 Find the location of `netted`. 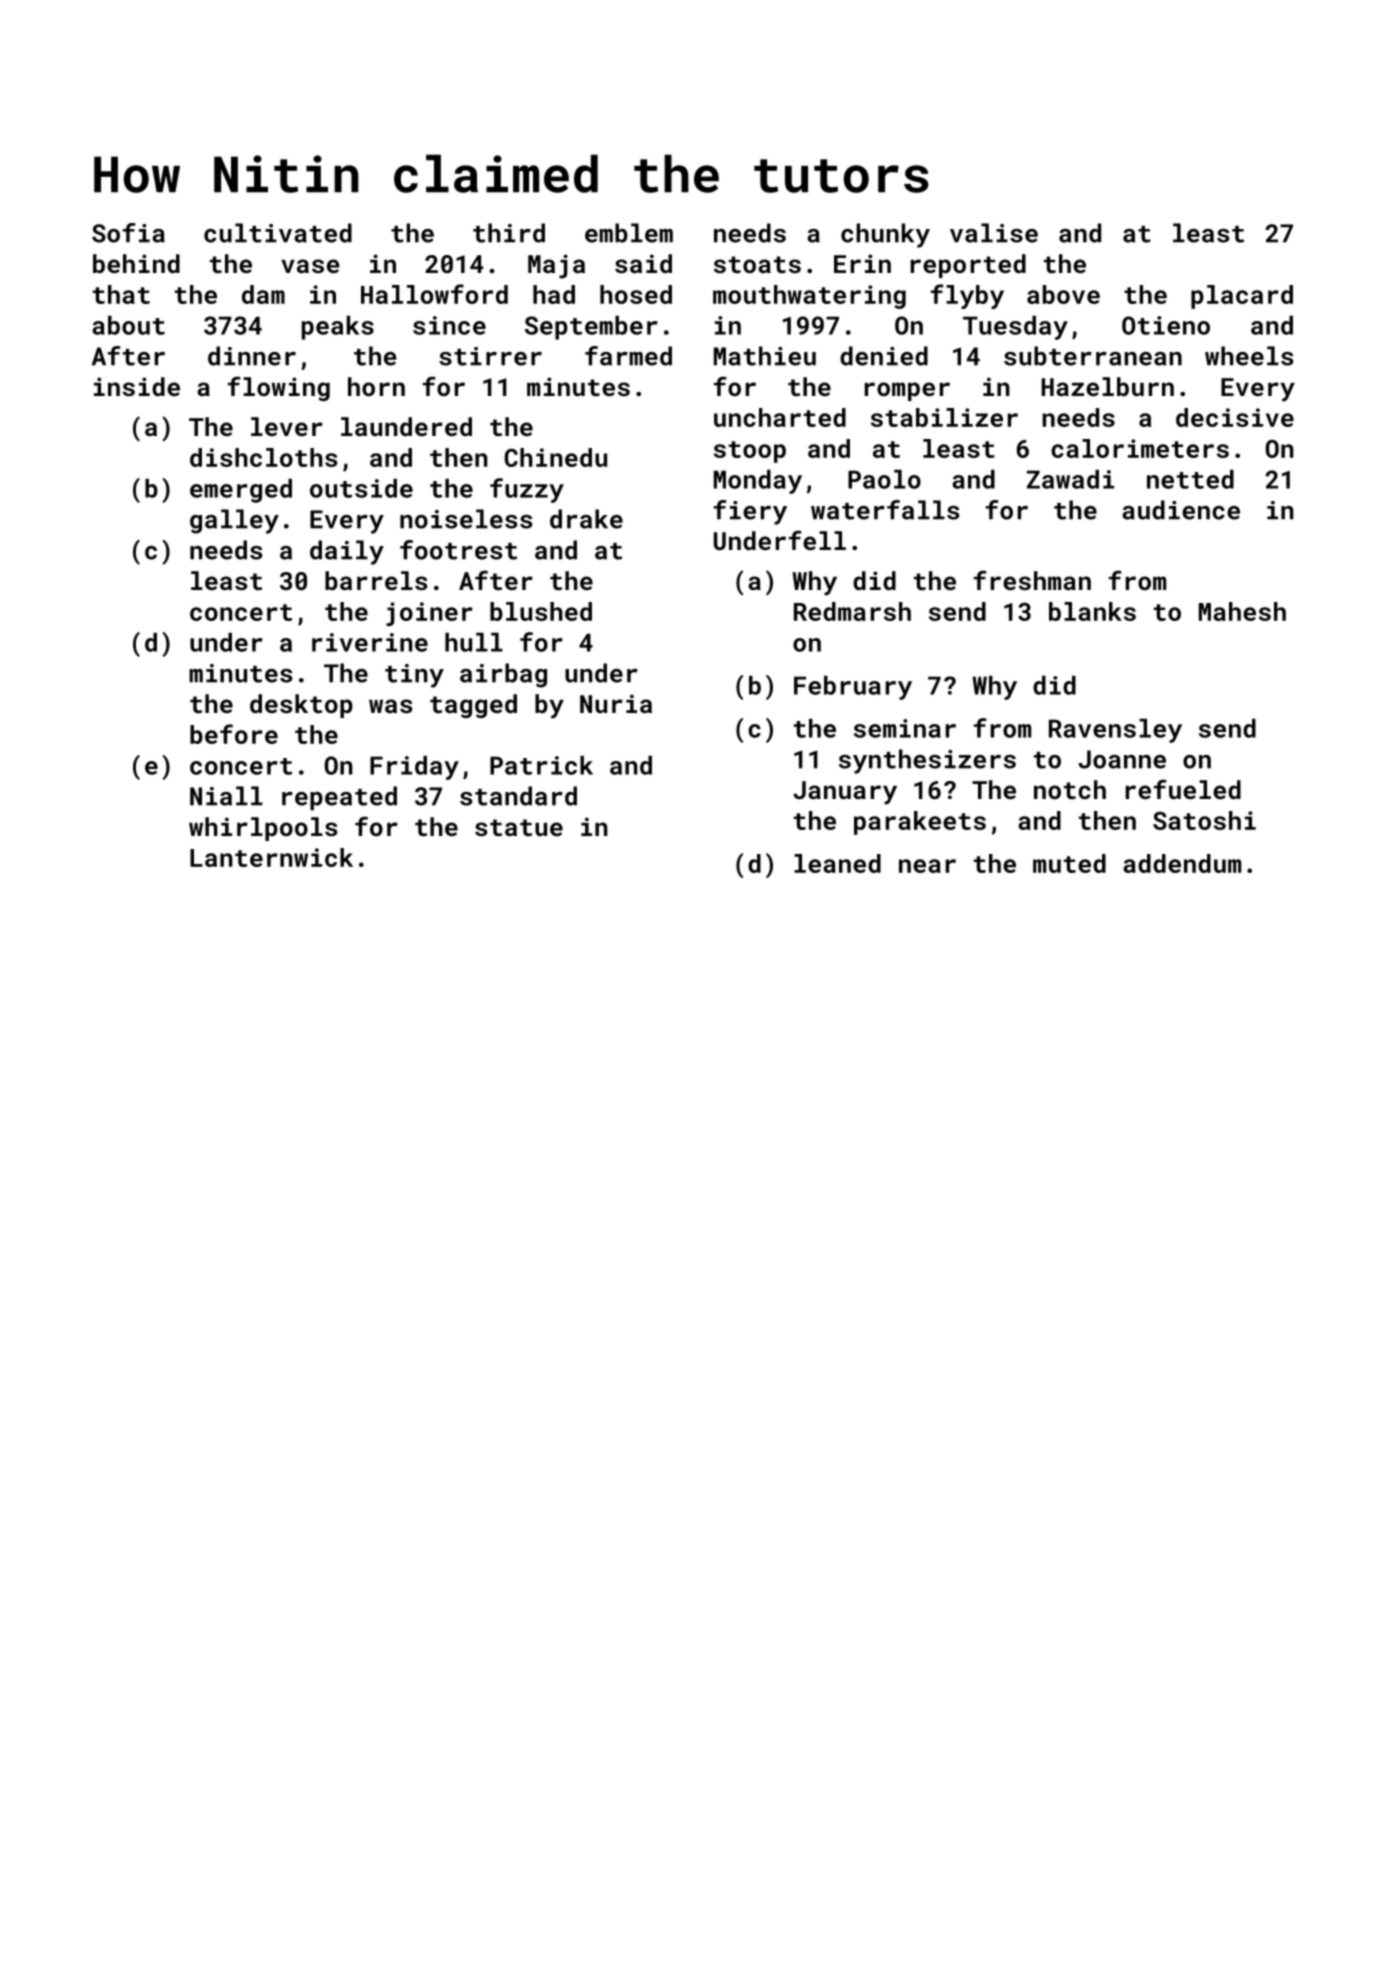

netted is located at coordinates (1190, 479).
